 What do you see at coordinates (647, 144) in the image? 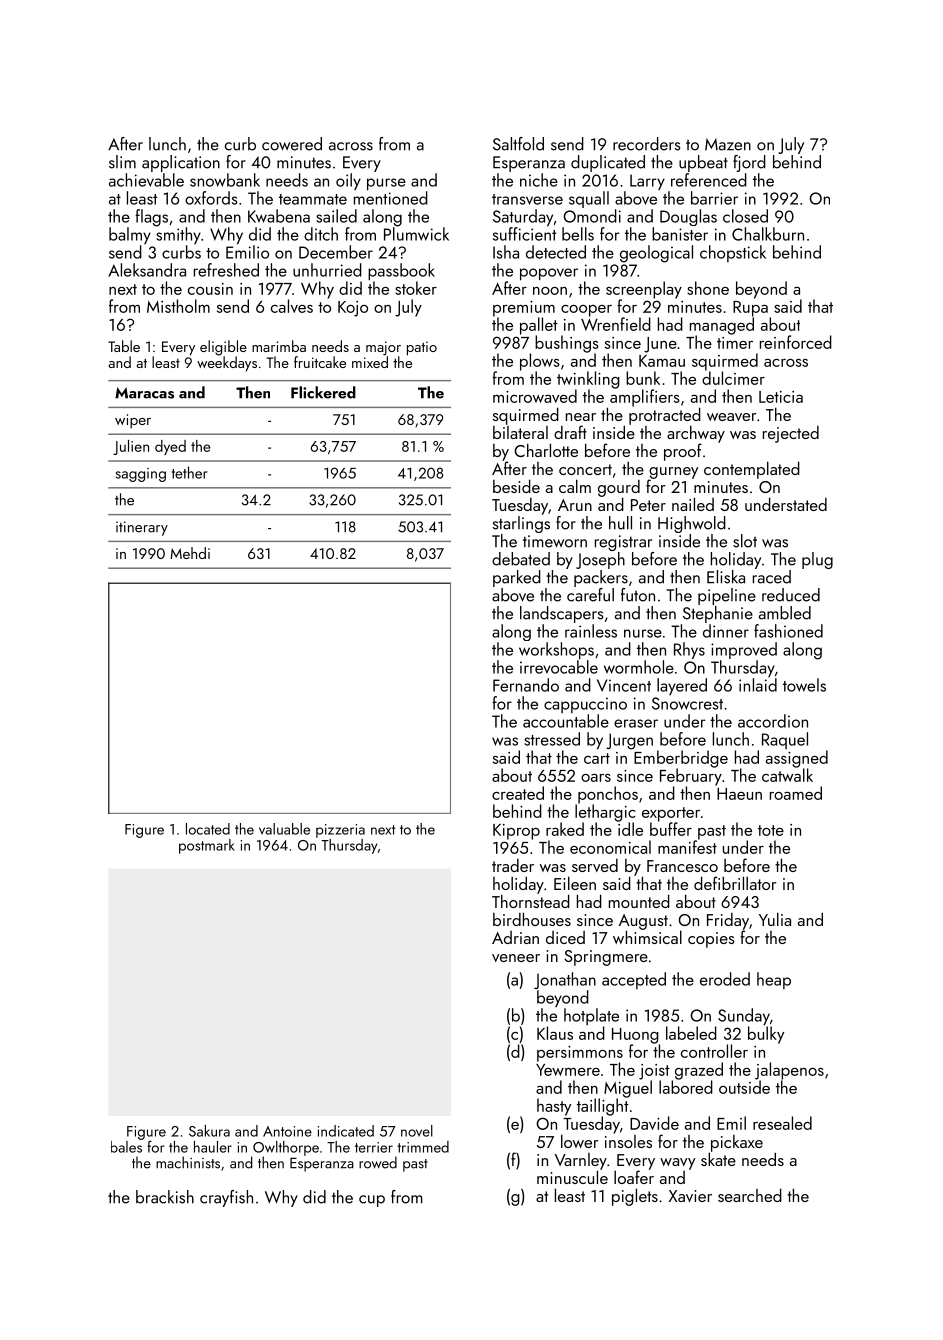
I see `recorders` at bounding box center [647, 144].
